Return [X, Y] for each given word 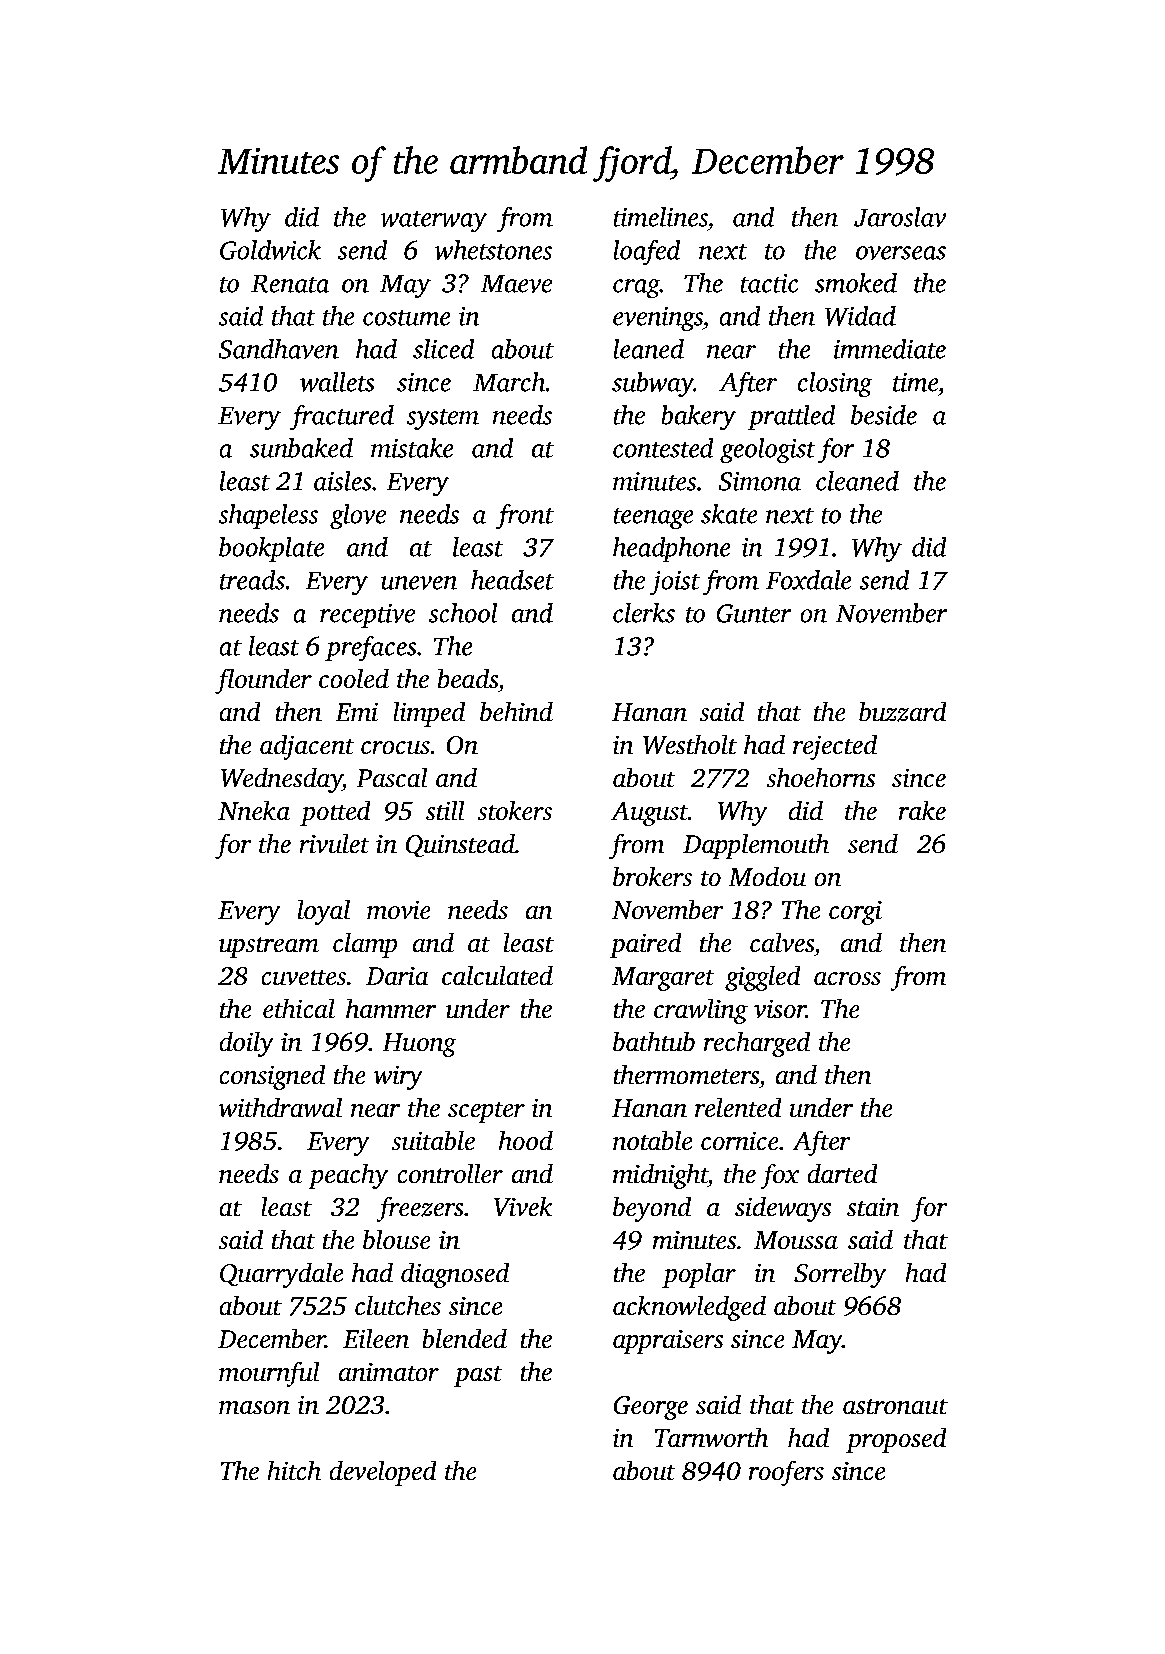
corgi [855, 913]
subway [653, 384]
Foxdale [808, 580]
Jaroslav [900, 217]
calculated [497, 975]
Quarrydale [281, 1275]
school [463, 613]
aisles [342, 481]
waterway [434, 221]
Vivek [523, 1206]
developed [383, 1473]
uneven [419, 583]
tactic [769, 283]
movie [398, 910]
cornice [739, 1141]
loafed [647, 252]
